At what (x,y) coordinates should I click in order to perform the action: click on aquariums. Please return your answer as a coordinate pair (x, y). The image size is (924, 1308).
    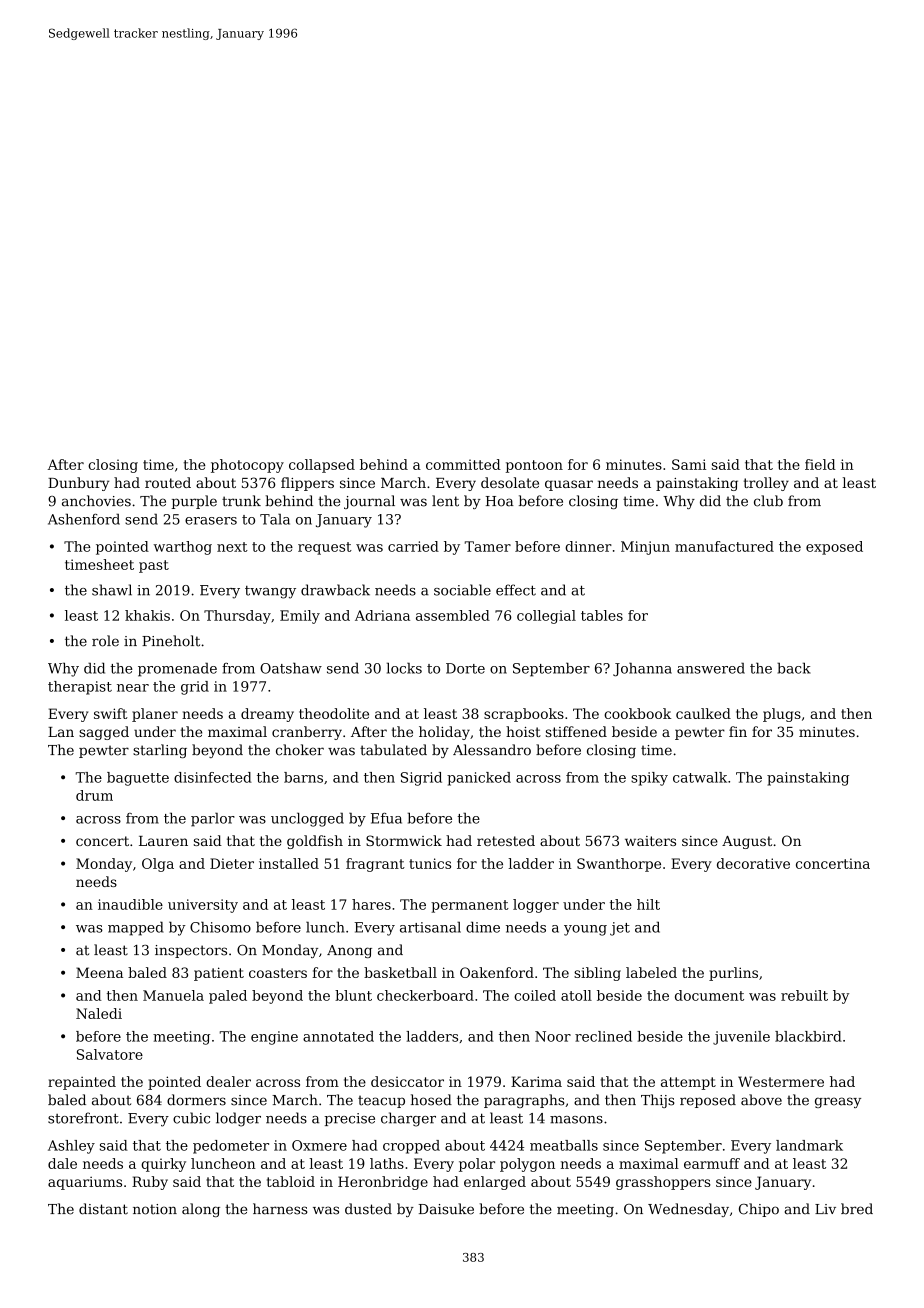
    Looking at the image, I should click on (85, 1183).
